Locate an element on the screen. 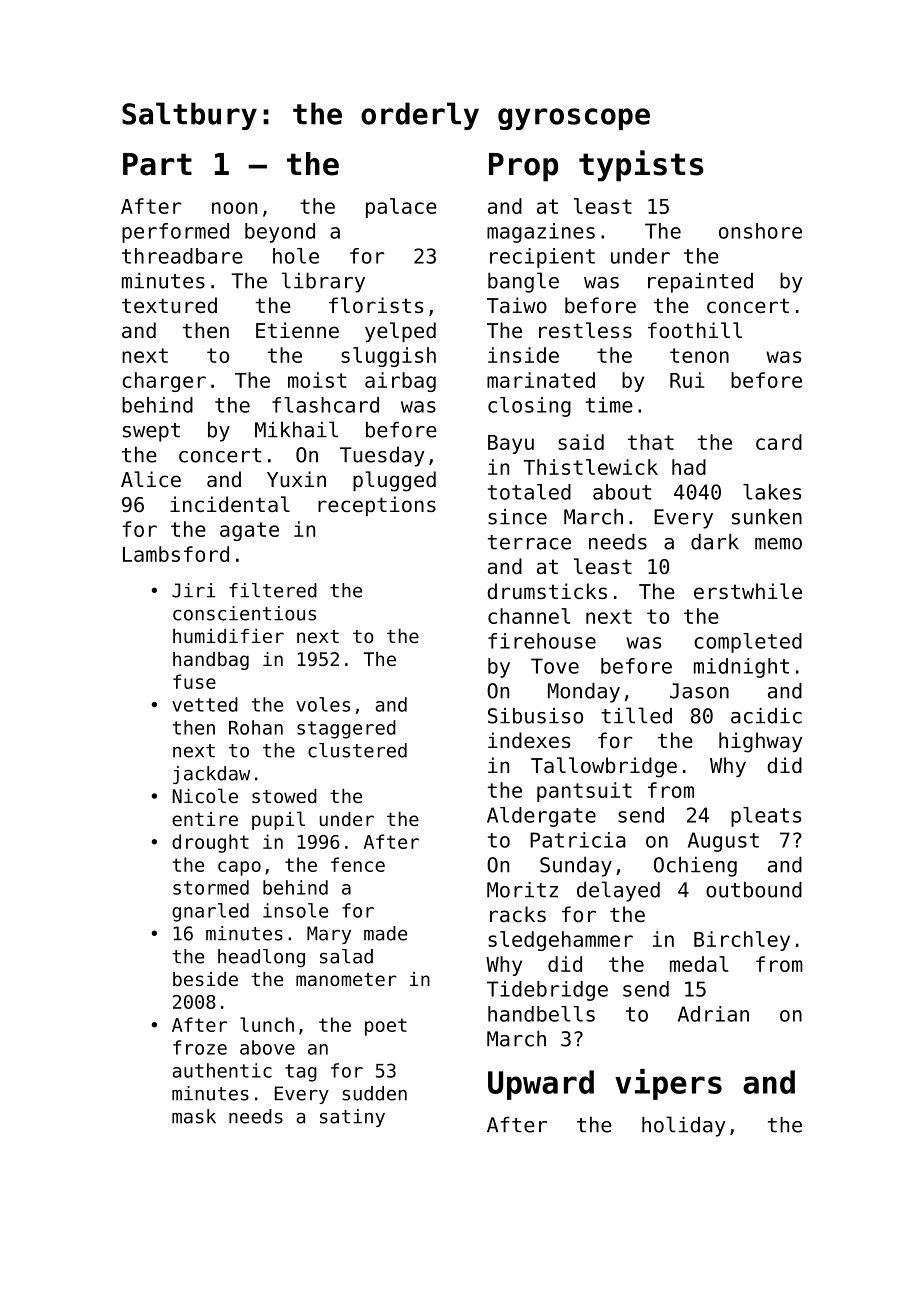  satiny is located at coordinates (352, 1118).
